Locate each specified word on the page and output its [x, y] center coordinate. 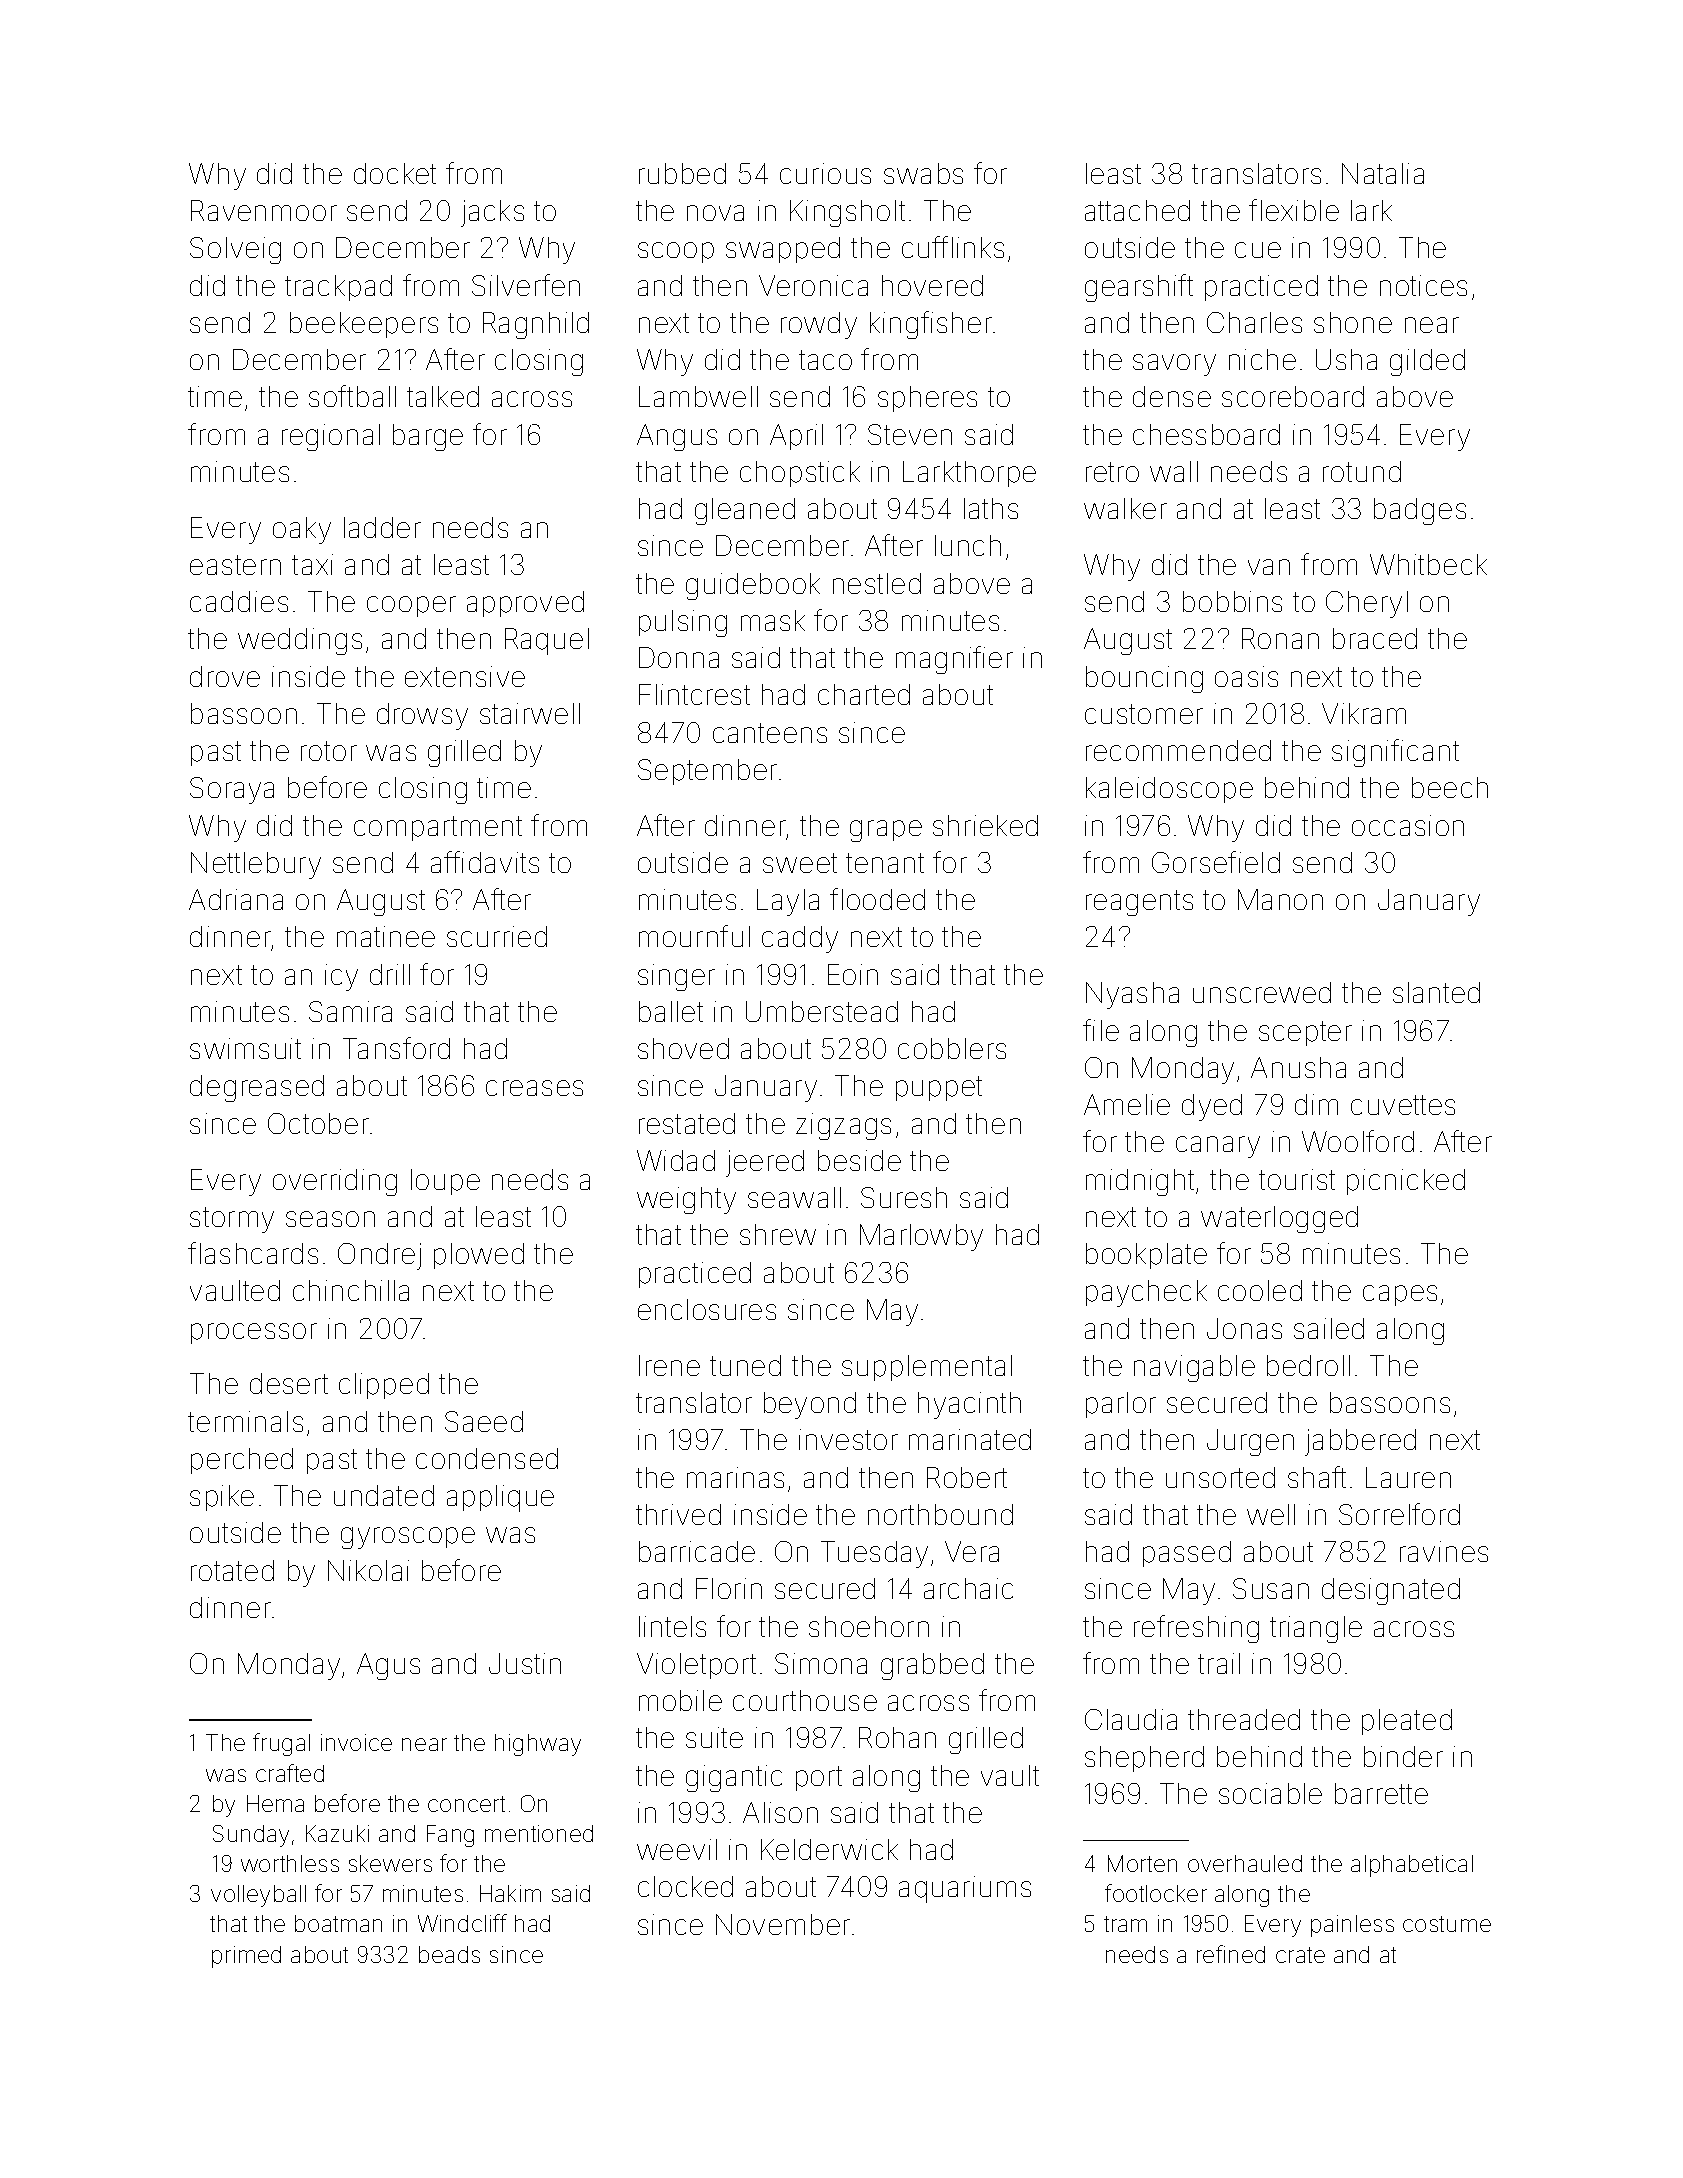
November [783, 1924]
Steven [910, 434]
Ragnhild [536, 325]
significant [1395, 753]
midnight [1140, 1182]
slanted [1436, 992]
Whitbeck [1428, 564]
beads [449, 1954]
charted [864, 694]
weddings [300, 641]
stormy [232, 1220]
